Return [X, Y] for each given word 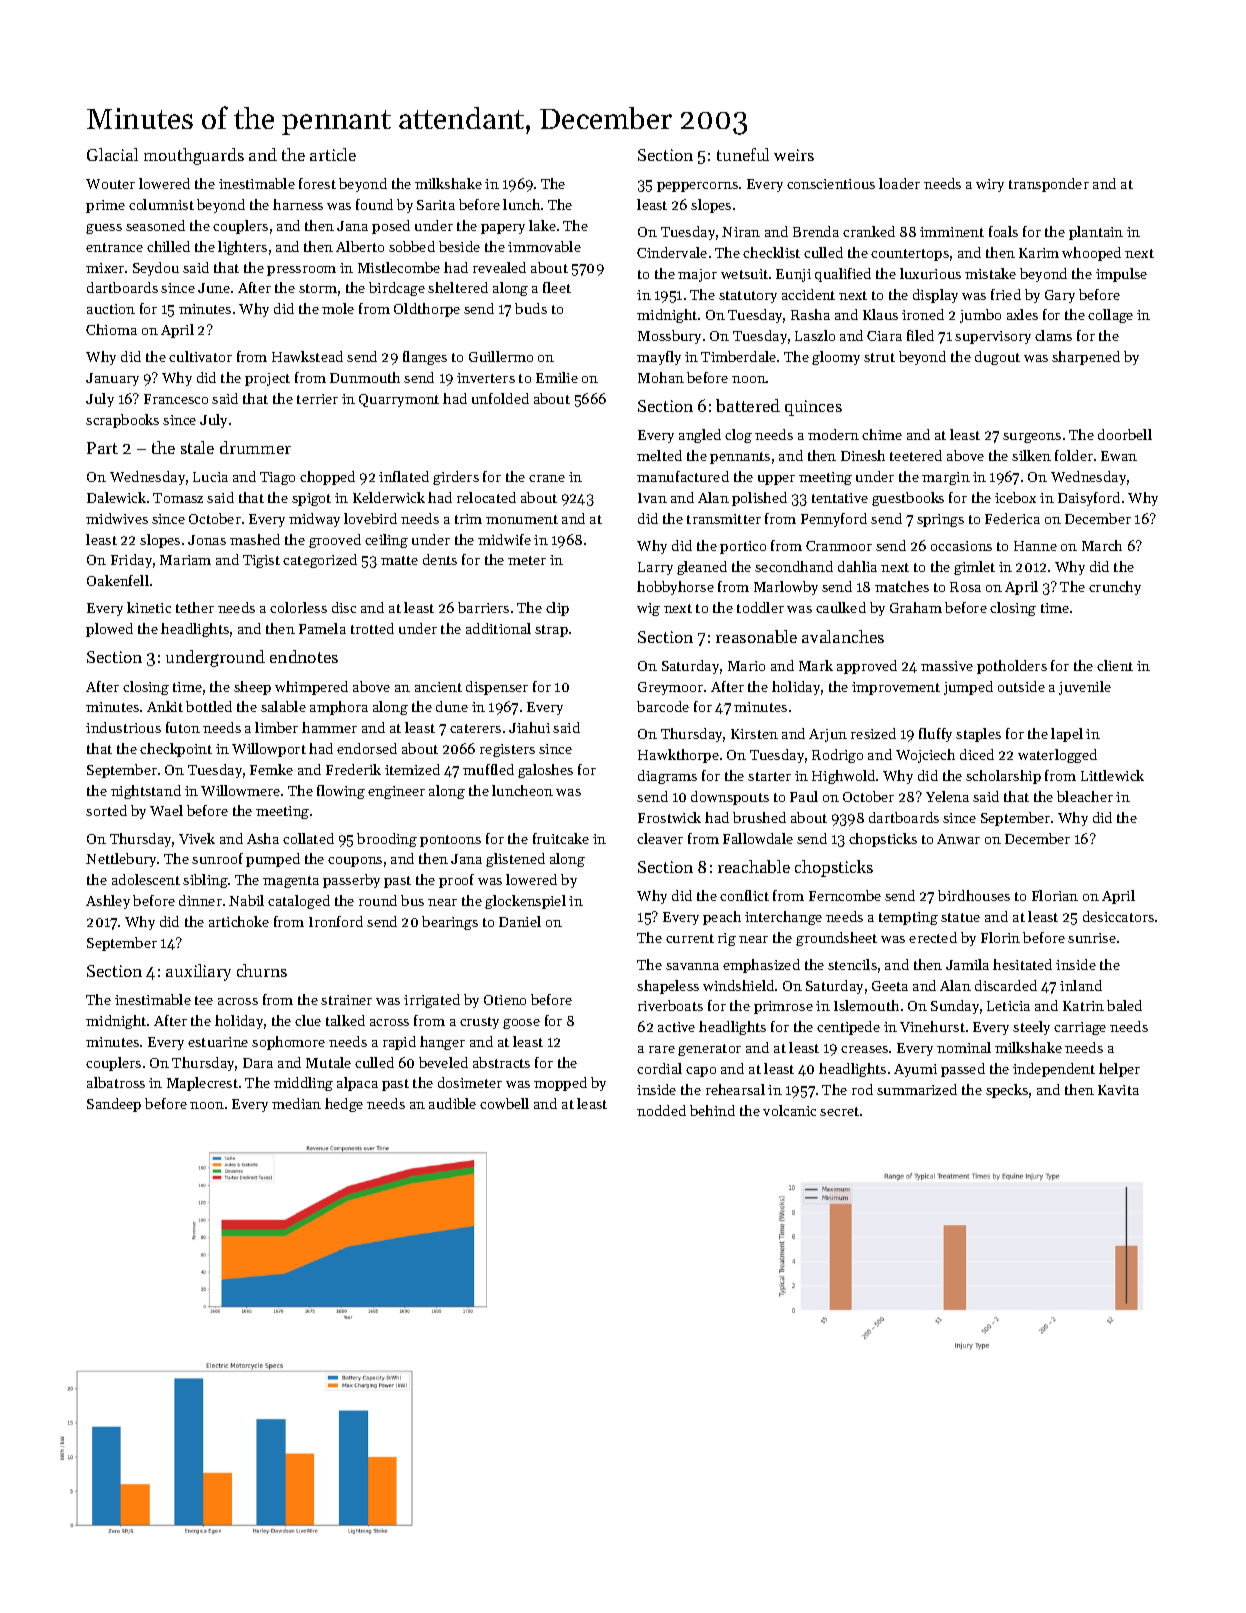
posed [391, 227]
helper [1119, 1070]
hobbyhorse [675, 588]
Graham [916, 607]
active [676, 1027]
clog [738, 436]
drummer [255, 447]
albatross [116, 1082]
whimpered [311, 688]
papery [503, 229]
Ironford [336, 921]
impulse [1121, 275]
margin [946, 478]
